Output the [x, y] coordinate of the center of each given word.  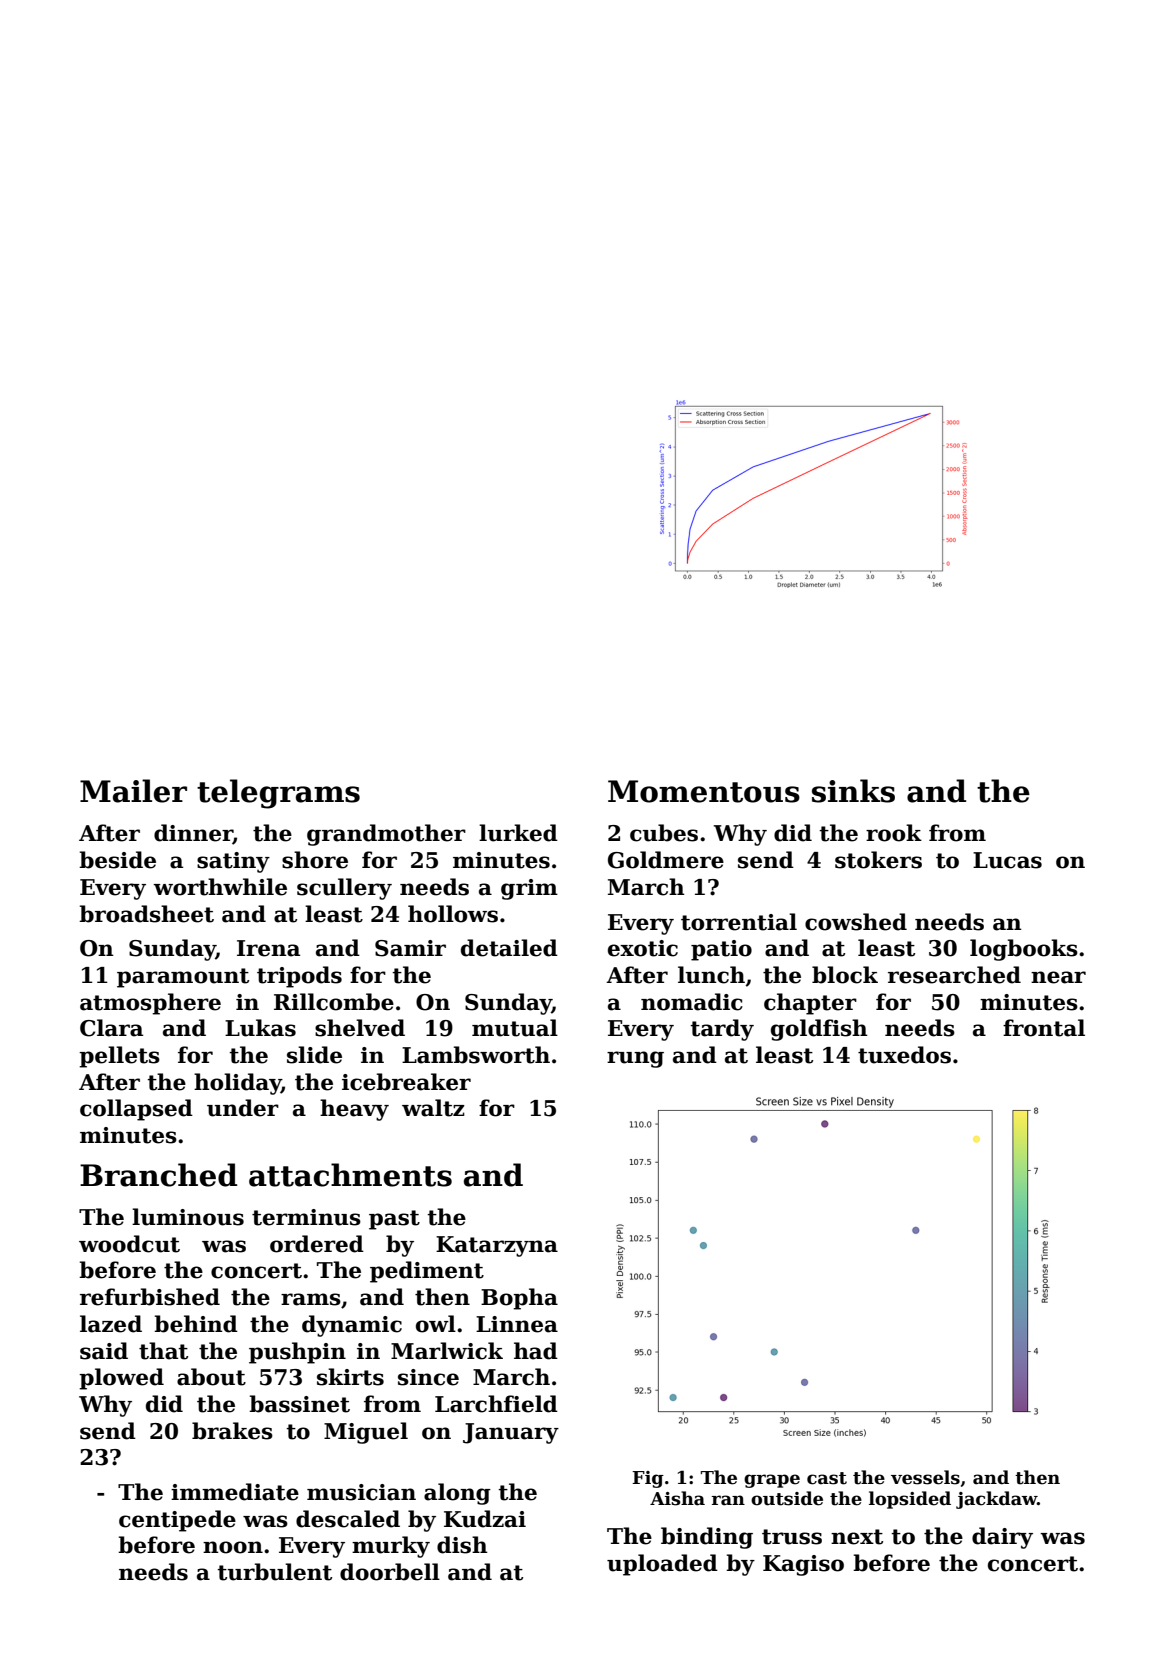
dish [462, 1545]
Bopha [519, 1299]
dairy [1002, 1538]
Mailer [133, 791]
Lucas [1007, 860]
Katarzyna [497, 1246]
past [394, 1220]
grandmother [386, 835]
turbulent [274, 1572]
